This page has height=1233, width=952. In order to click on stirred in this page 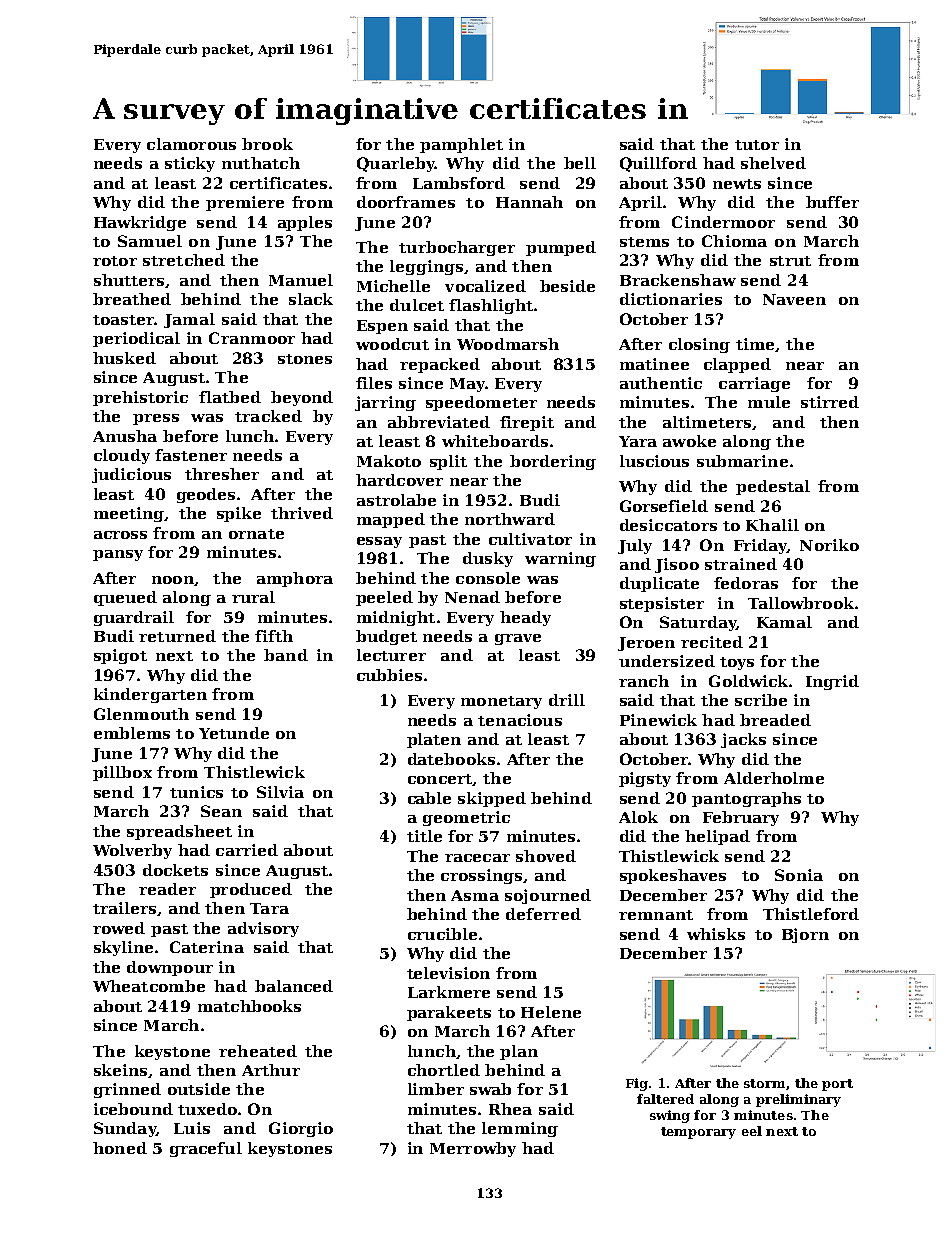, I will do `click(830, 402)`.
